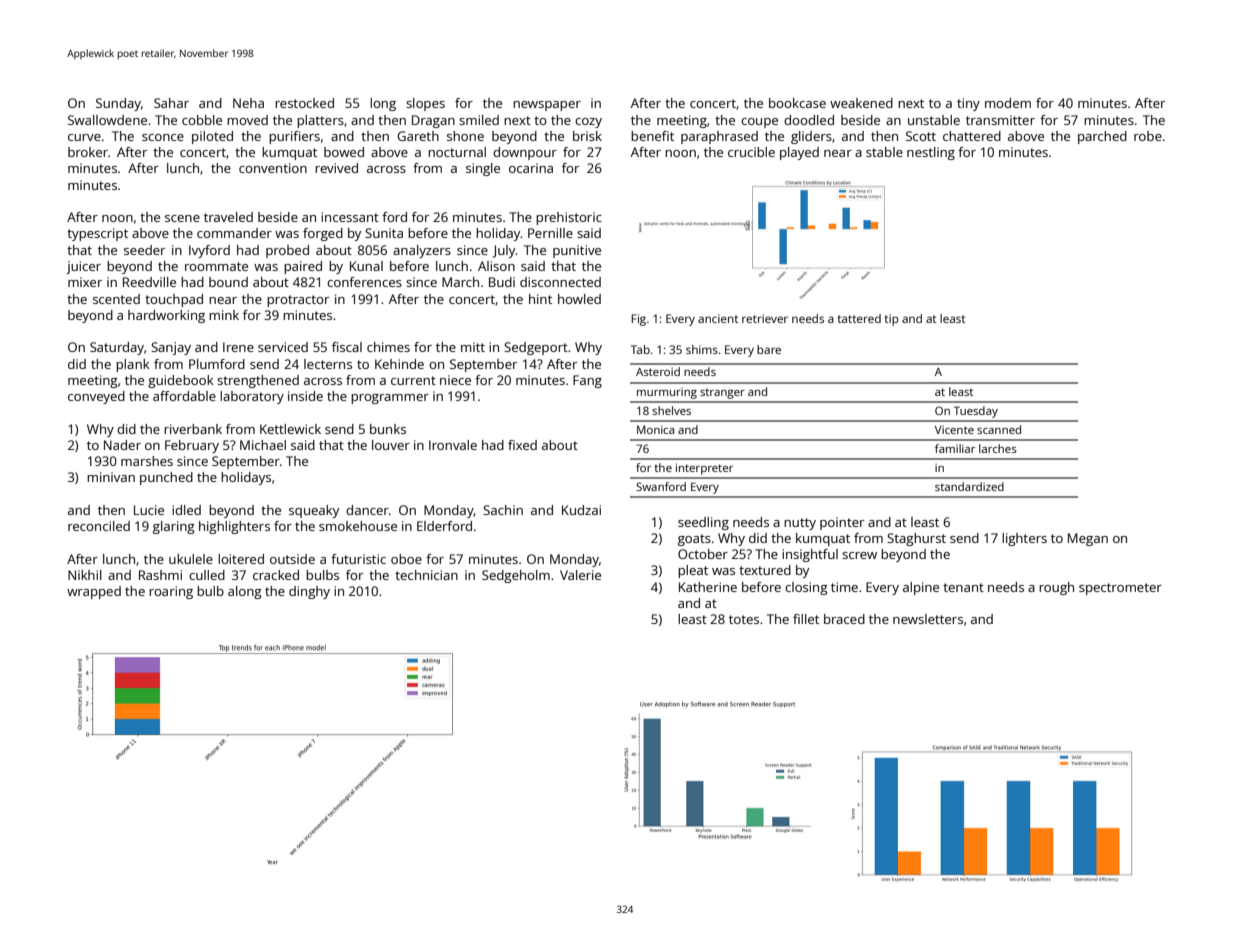 The image size is (1233, 952). What do you see at coordinates (171, 103) in the screenshot?
I see `Sahar` at bounding box center [171, 103].
